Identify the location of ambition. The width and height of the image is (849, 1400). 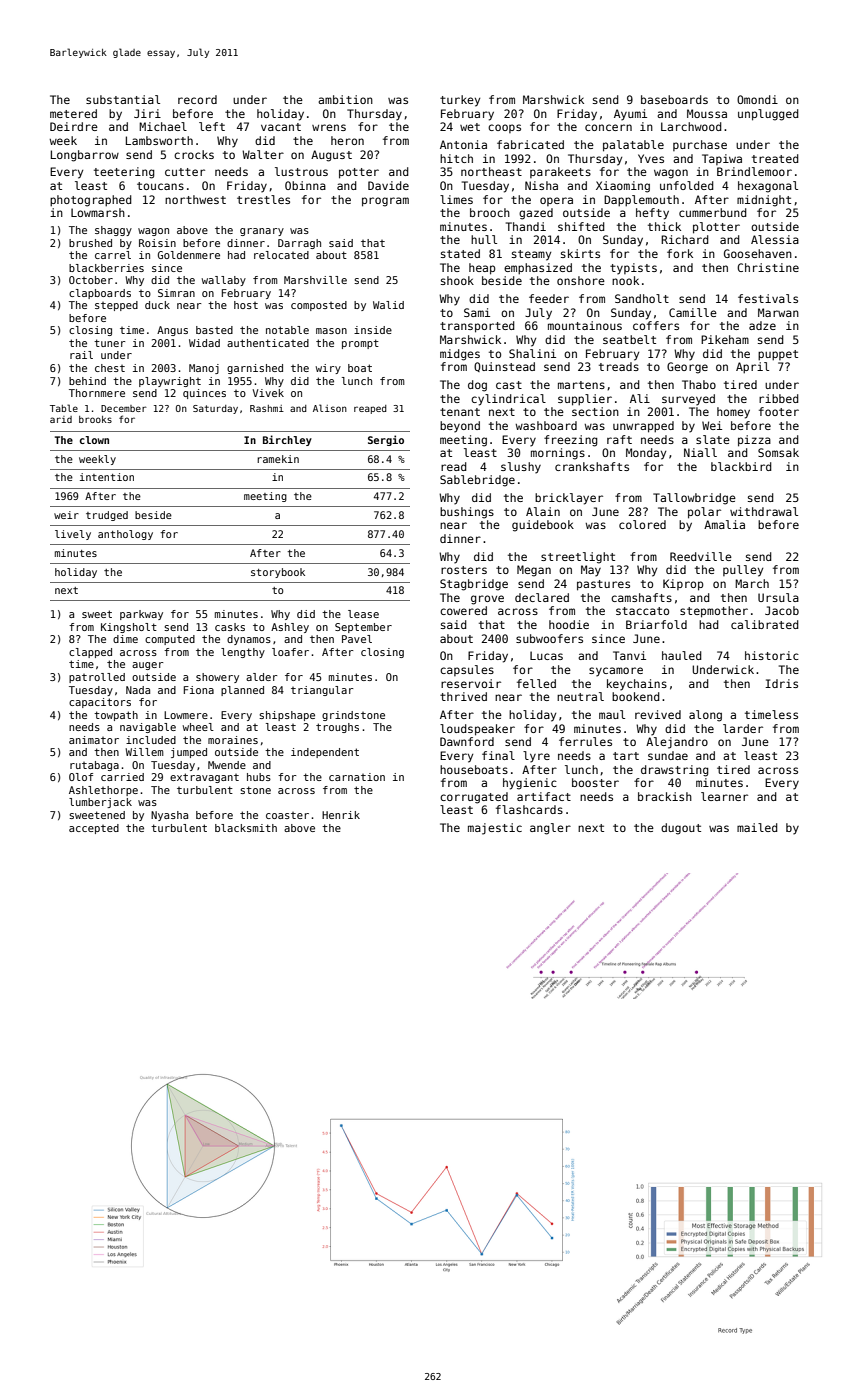
(345, 99).
